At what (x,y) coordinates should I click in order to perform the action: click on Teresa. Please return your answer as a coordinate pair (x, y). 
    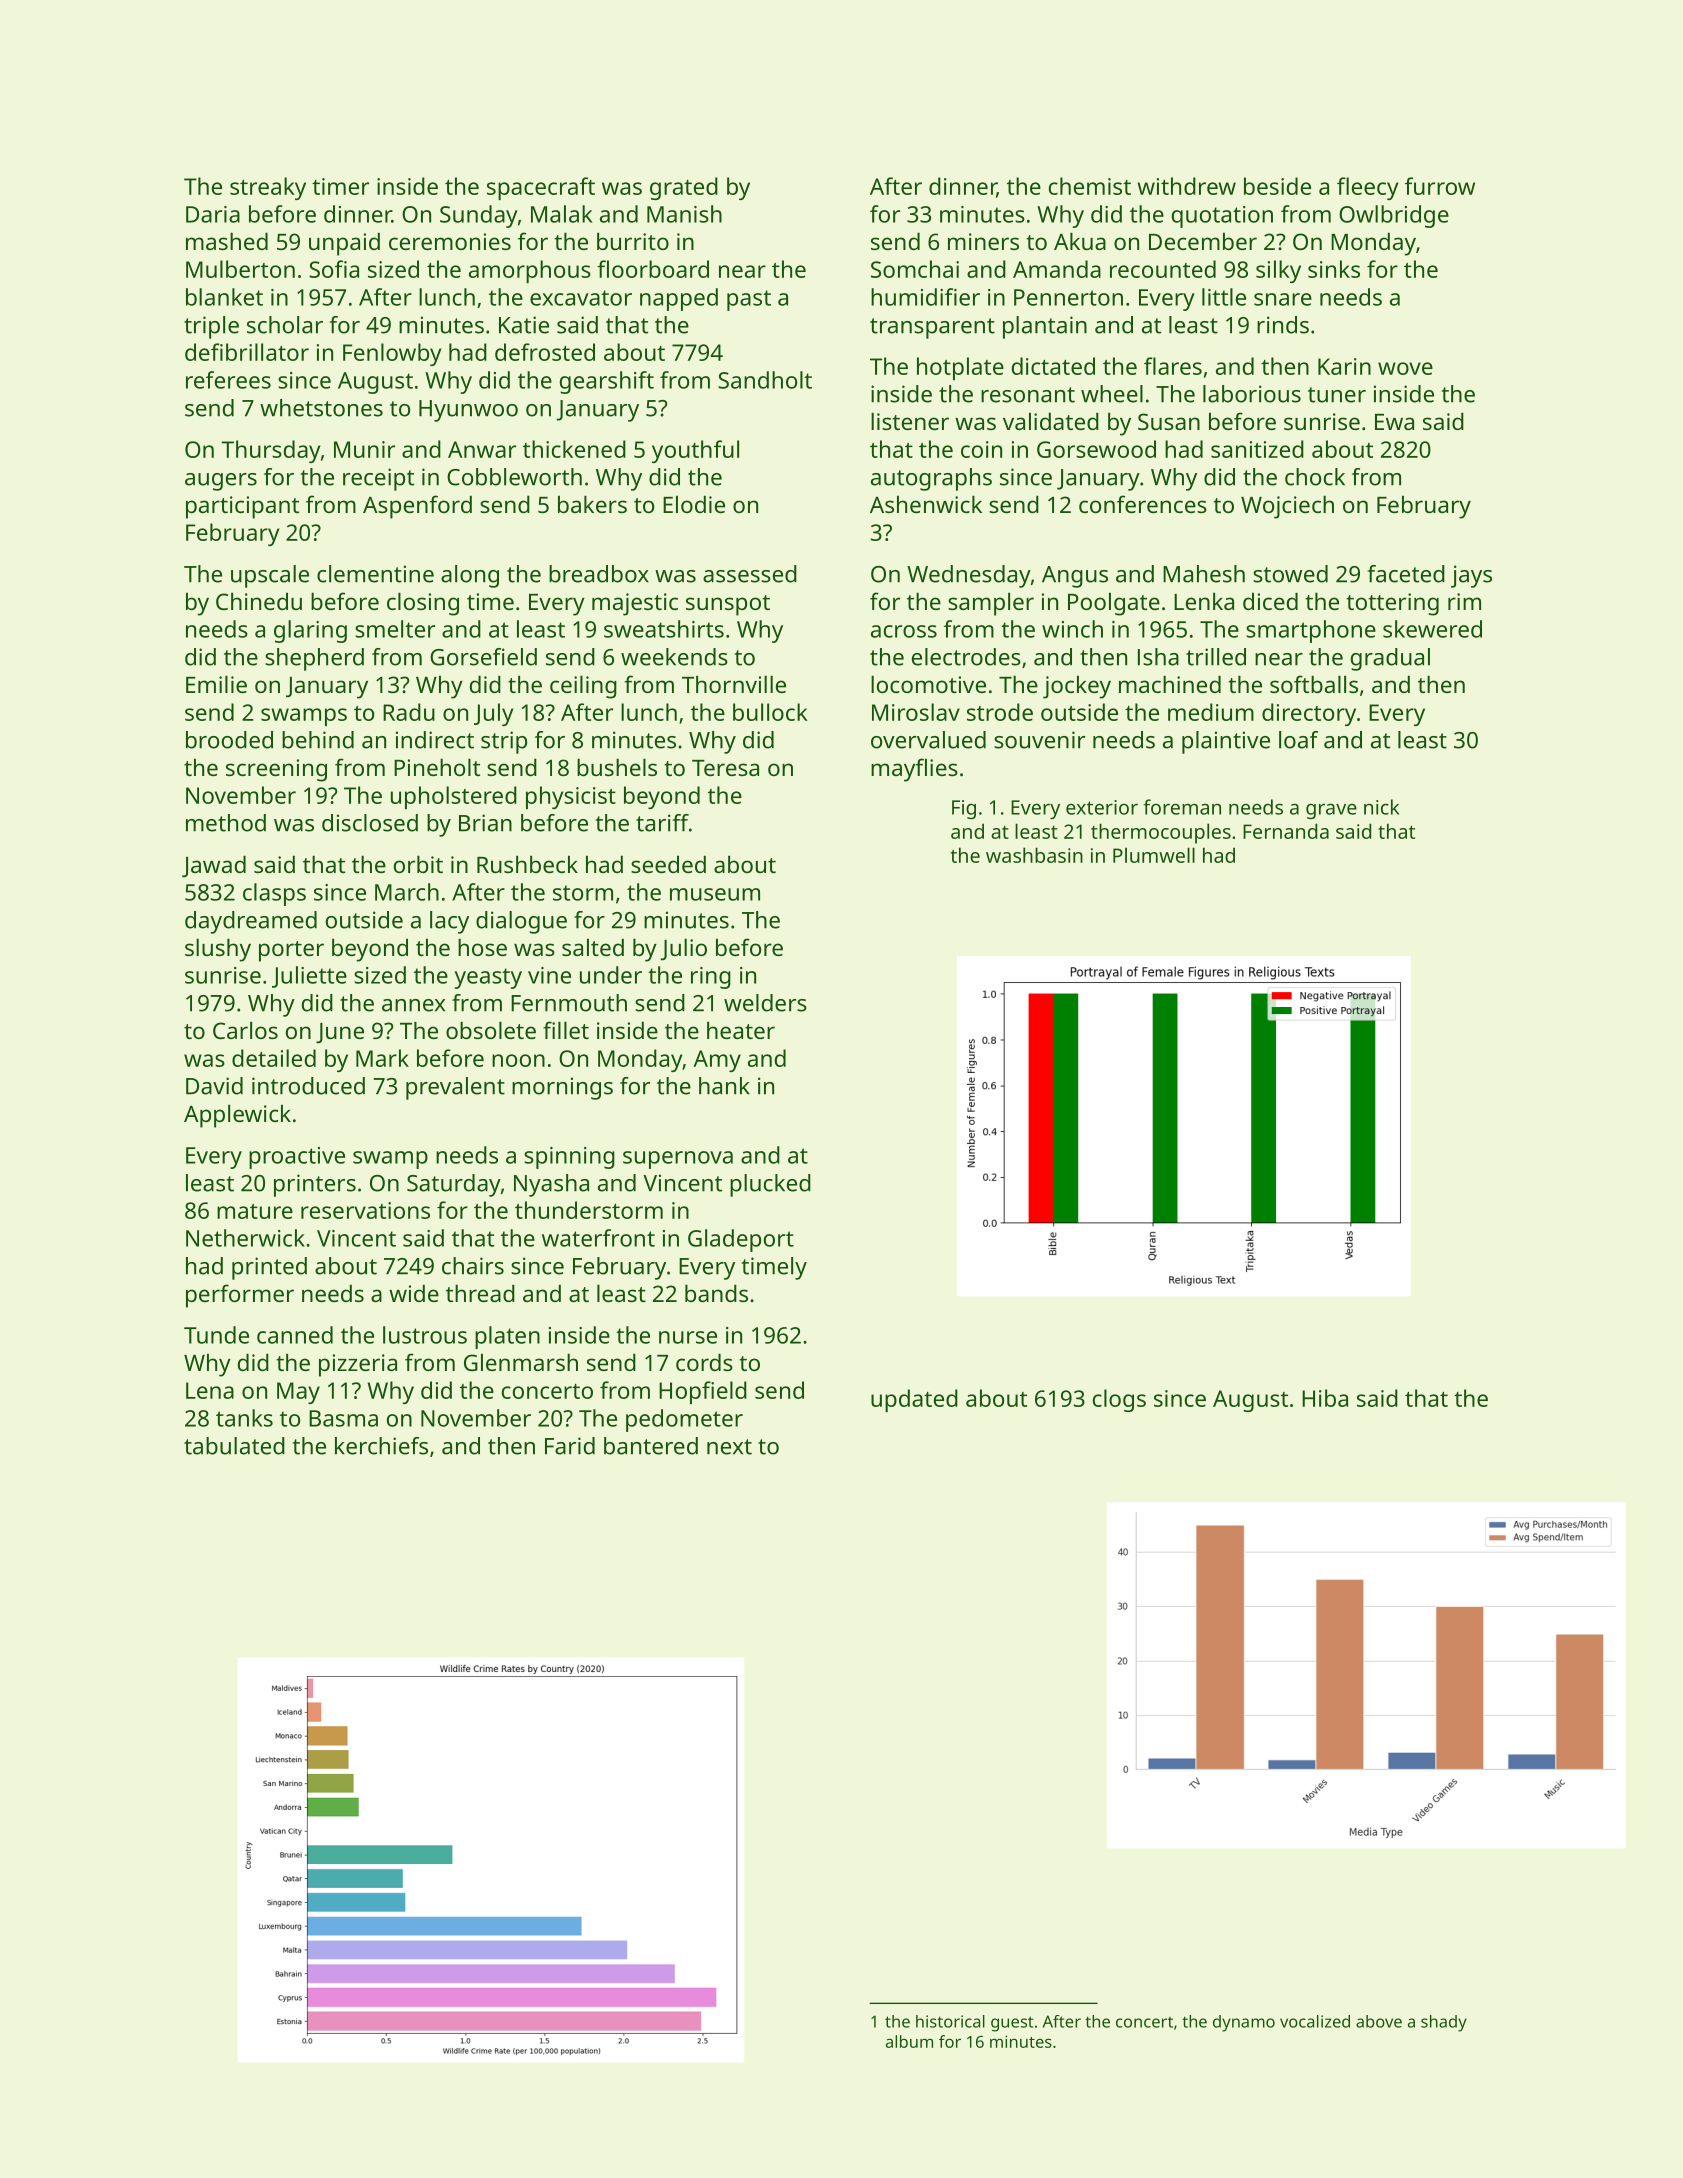
    Looking at the image, I should click on (725, 768).
